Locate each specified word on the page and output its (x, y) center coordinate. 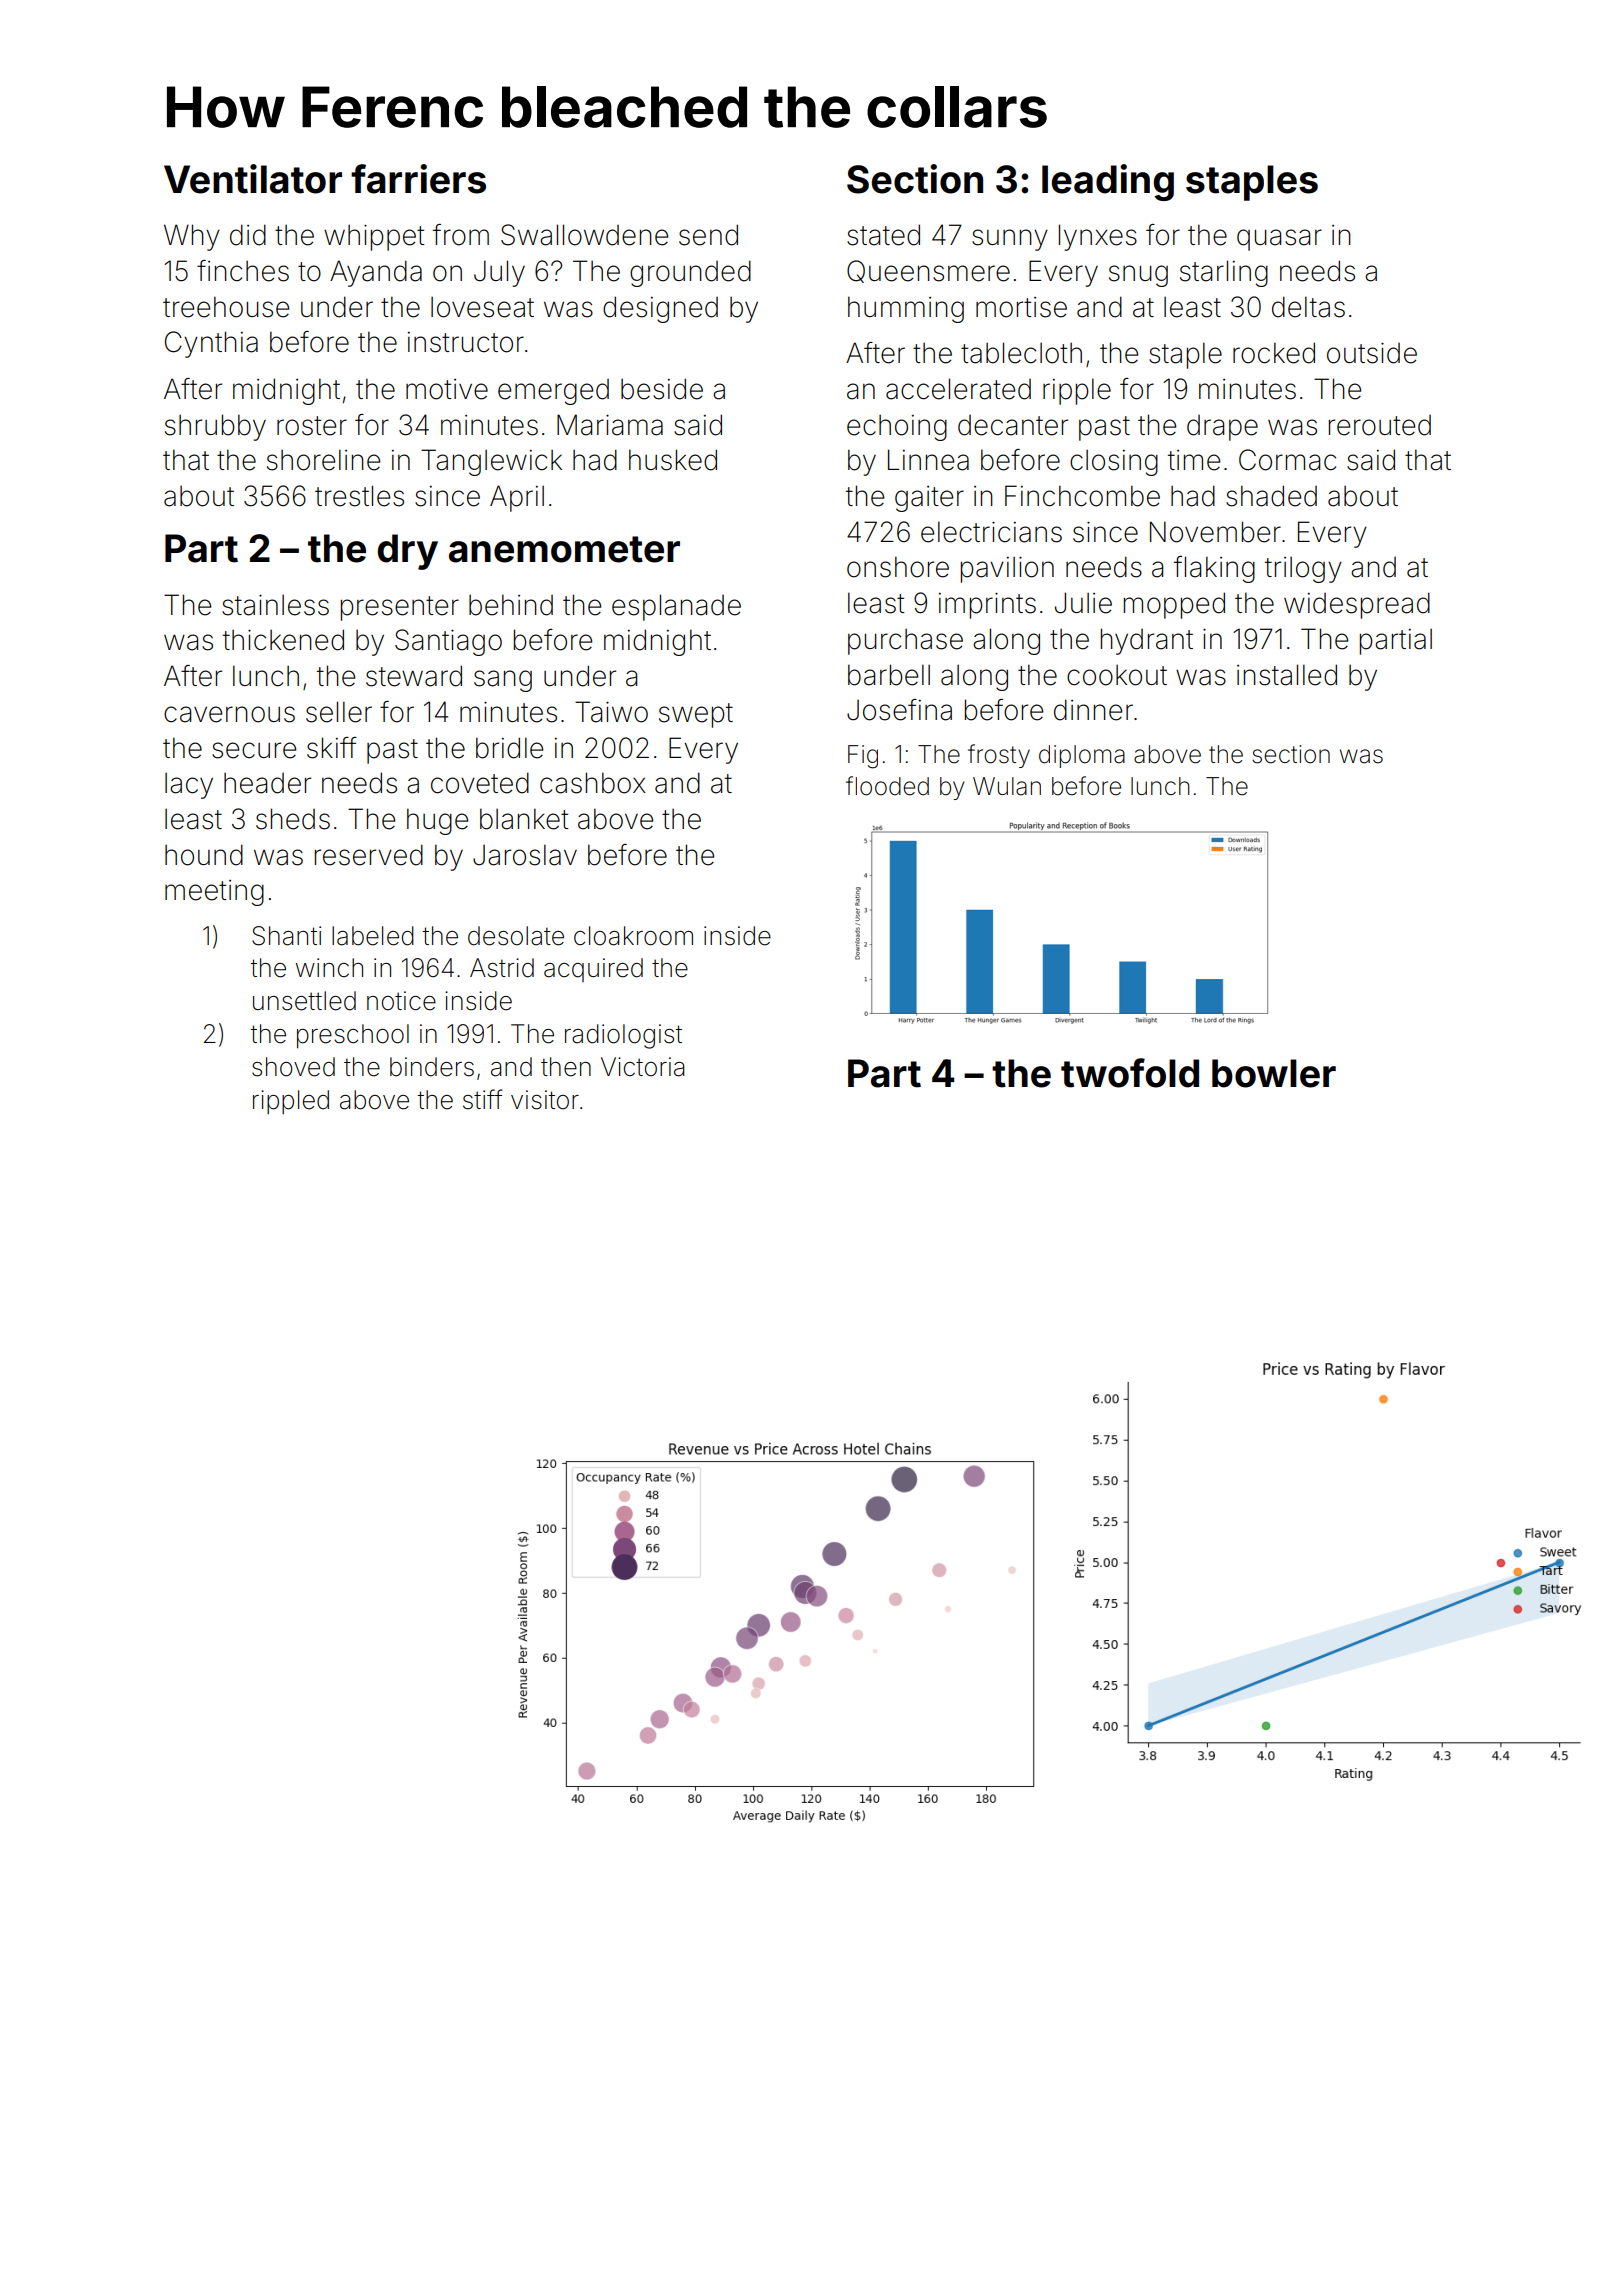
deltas (1308, 307)
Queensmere (928, 271)
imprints (987, 606)
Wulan (1007, 786)
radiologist (623, 1036)
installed (1287, 675)
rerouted (1380, 425)
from (461, 235)
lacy (189, 786)
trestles (359, 496)
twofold (1130, 1073)
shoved (293, 1067)
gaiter (929, 499)
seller (339, 712)
